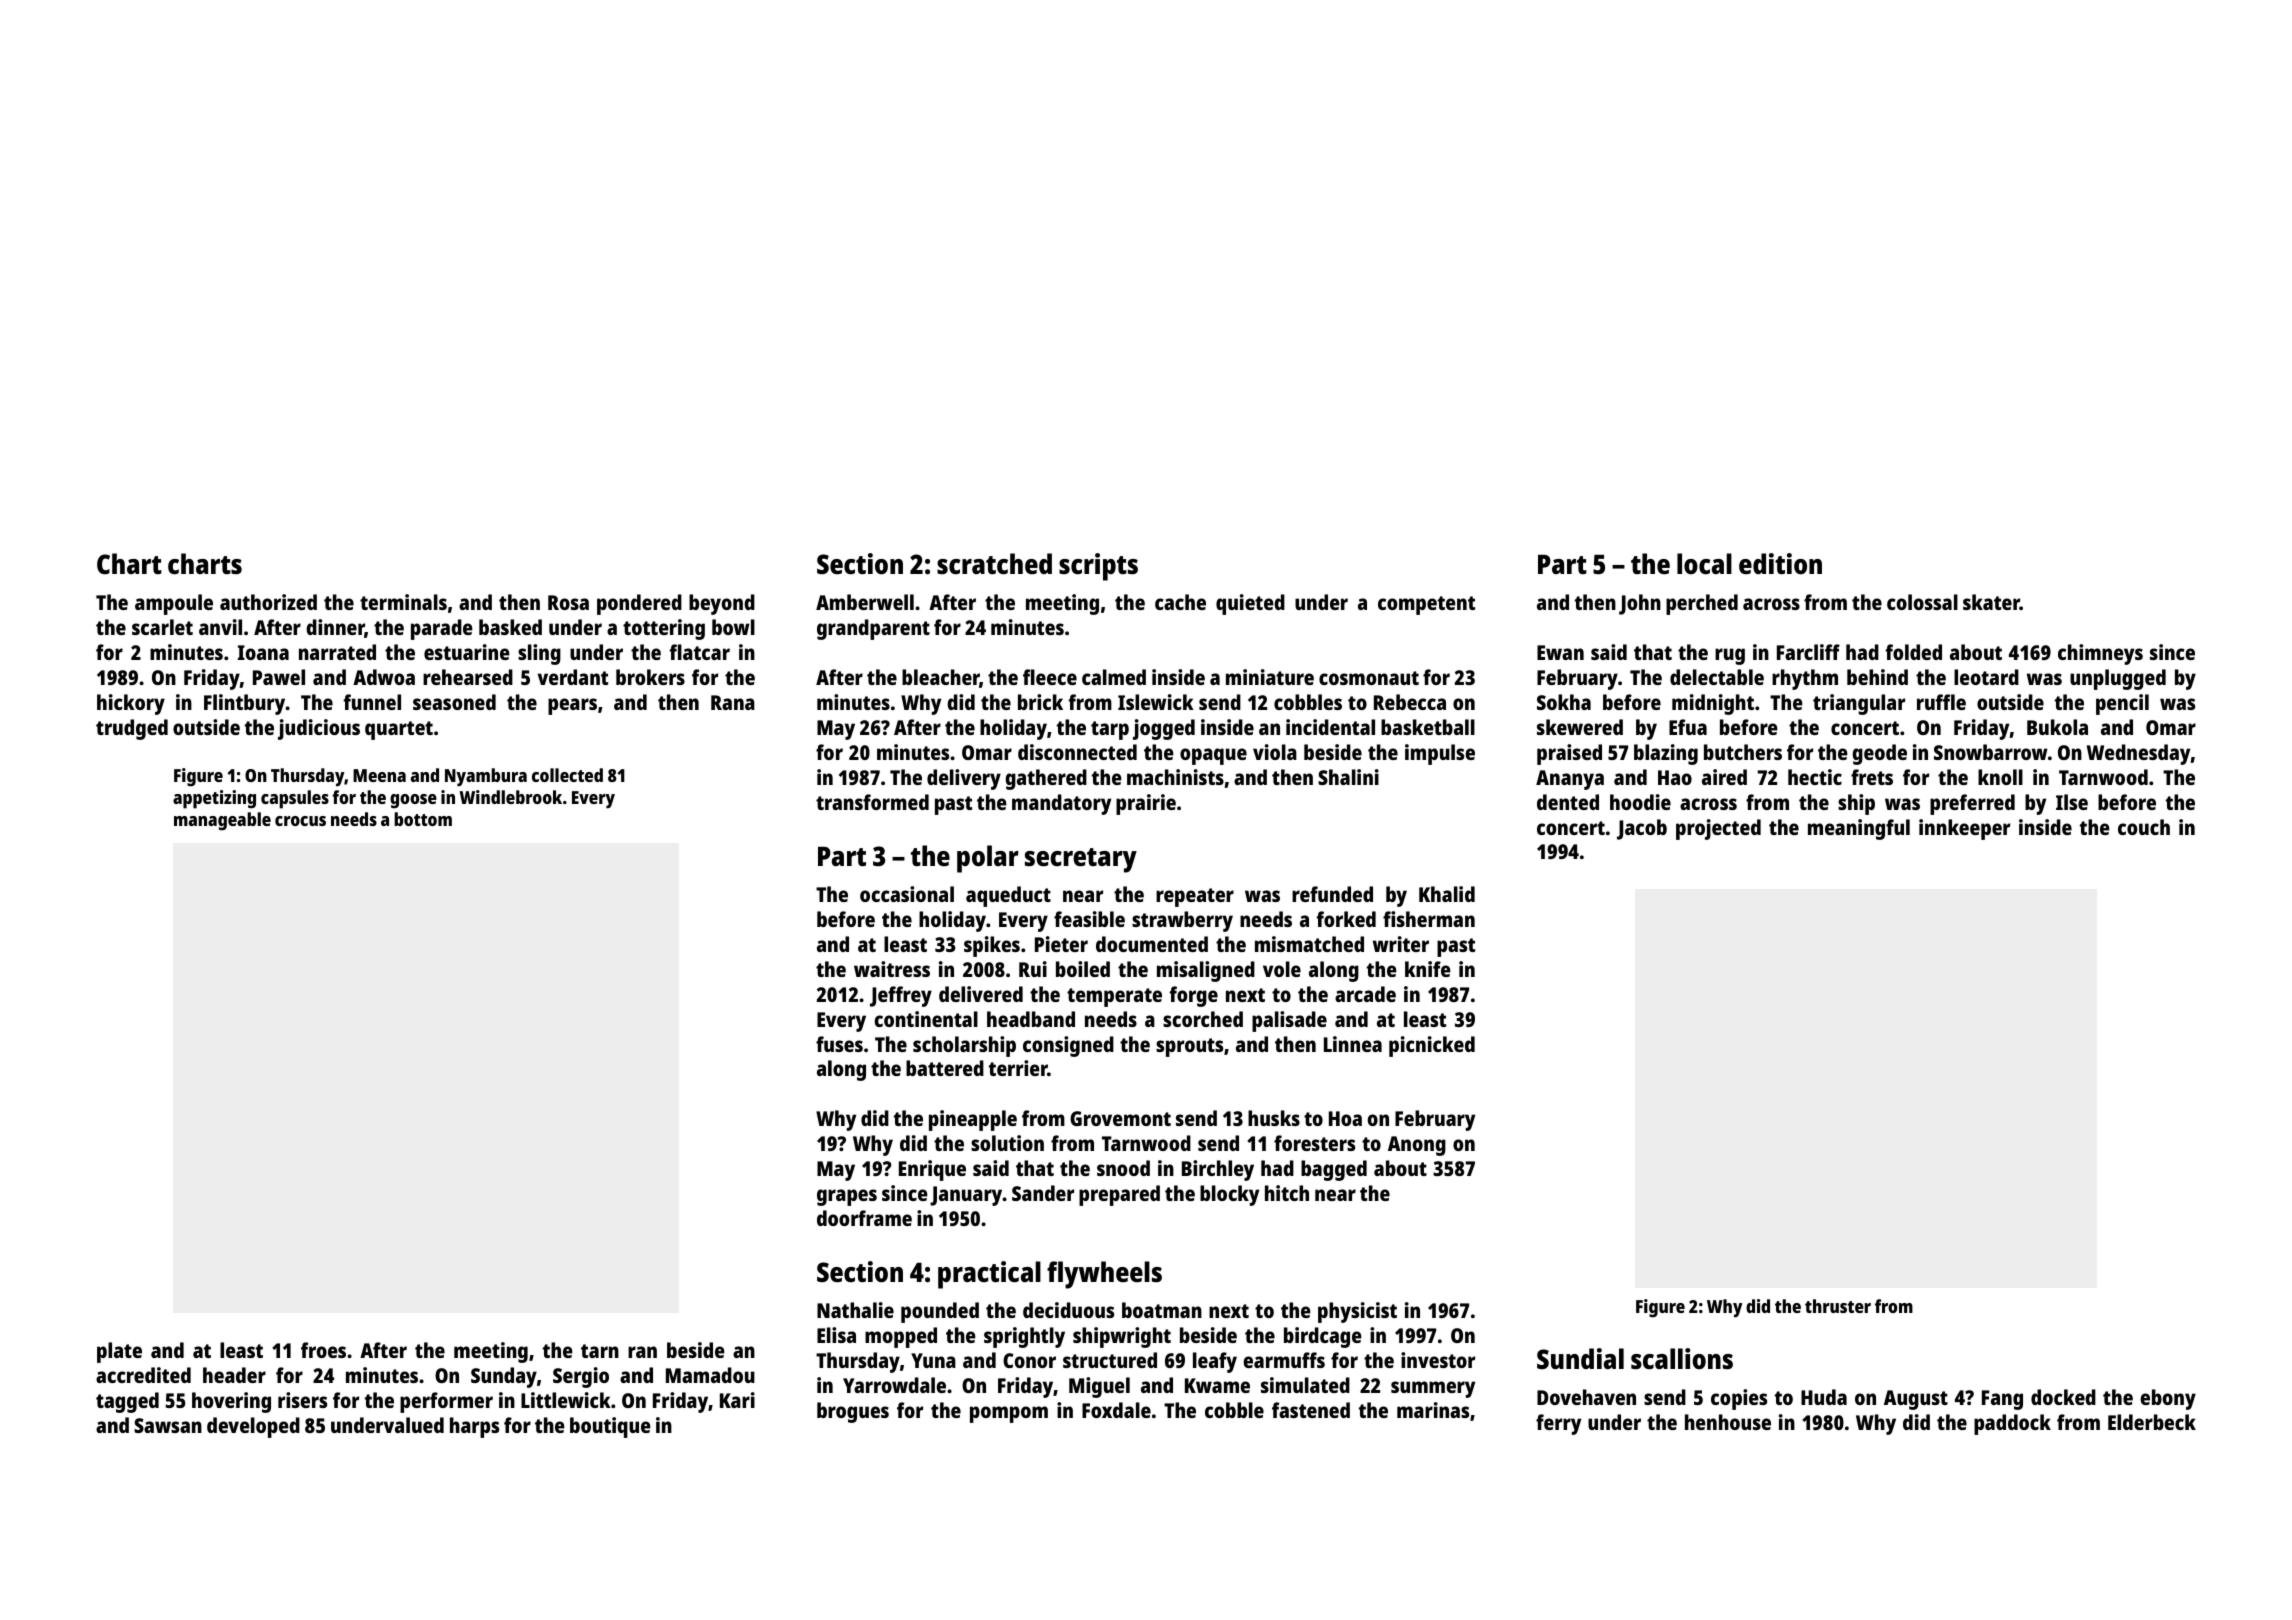 The height and width of the page is (1620, 2292). Describe the element at coordinates (119, 1352) in the page. I see `plate` at that location.
